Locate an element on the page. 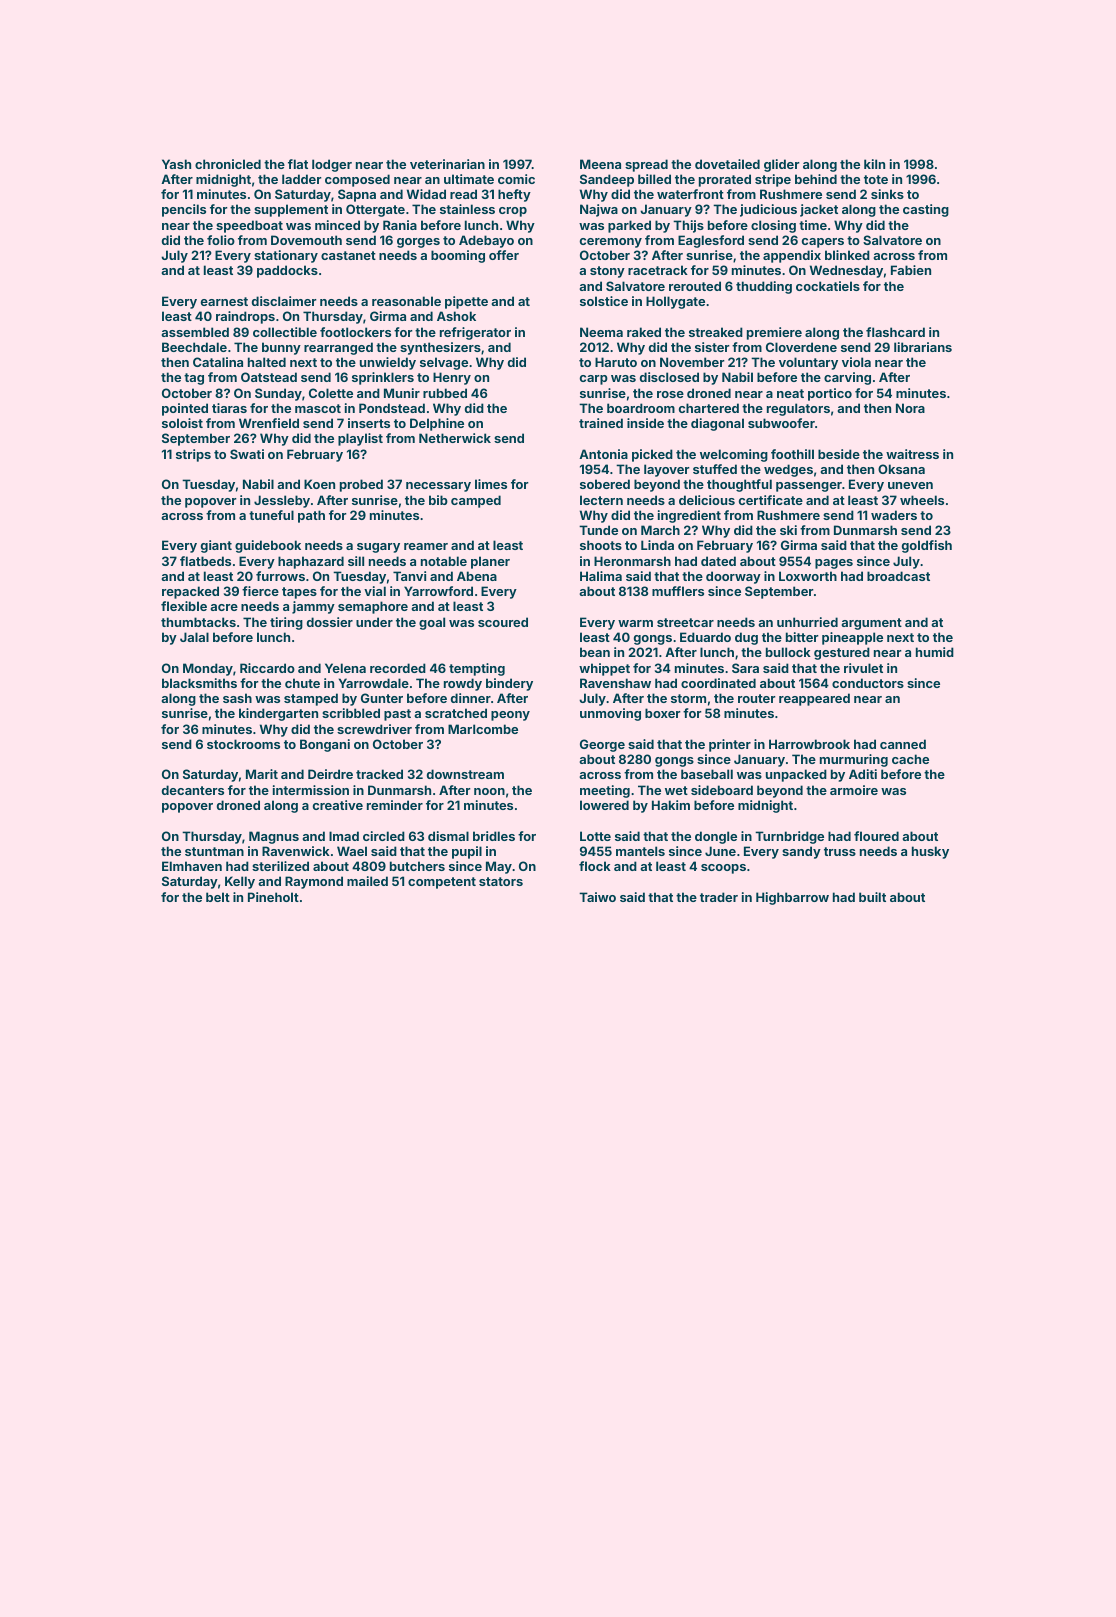  neat is located at coordinates (790, 393).
